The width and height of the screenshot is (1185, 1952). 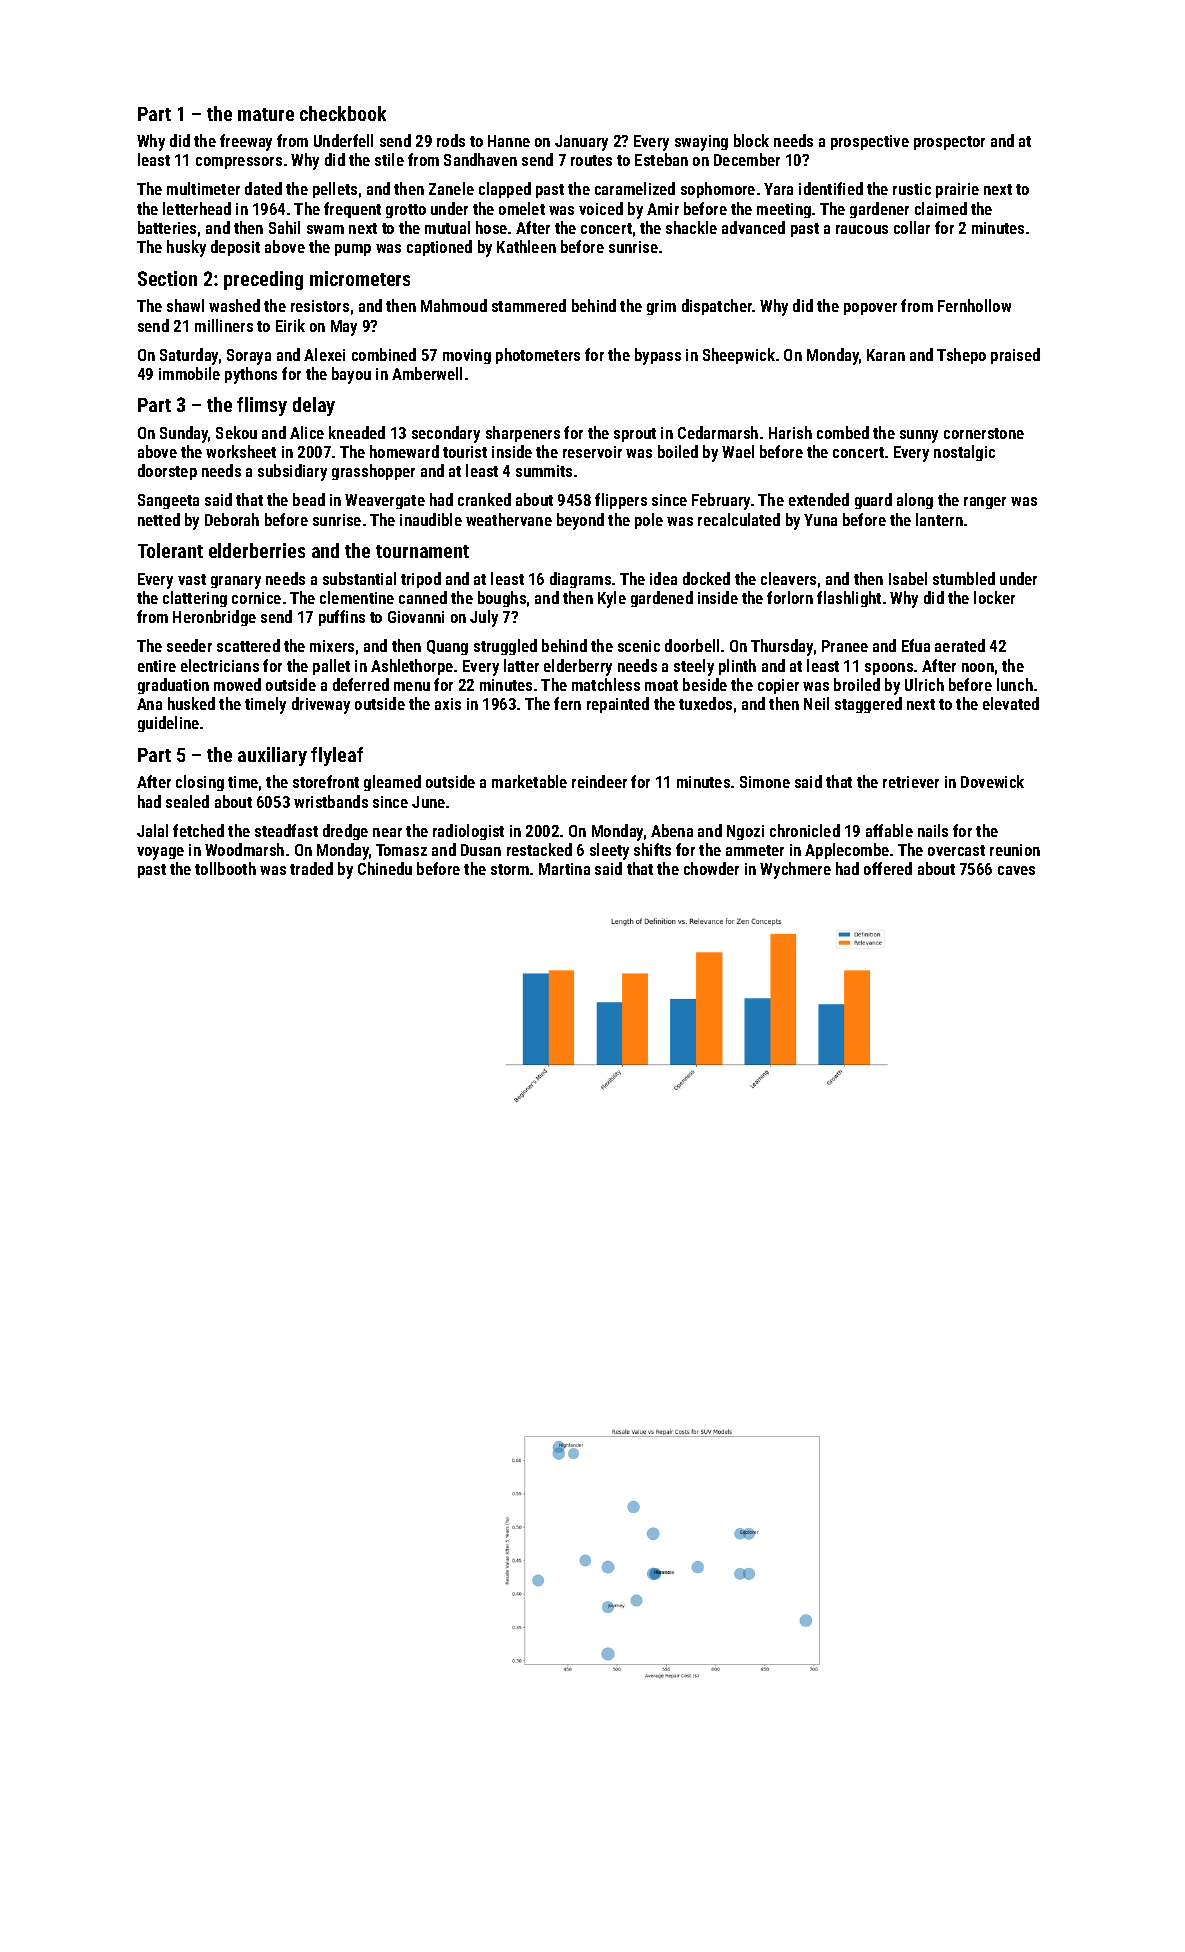 What do you see at coordinates (431, 519) in the screenshot?
I see `inaudible` at bounding box center [431, 519].
